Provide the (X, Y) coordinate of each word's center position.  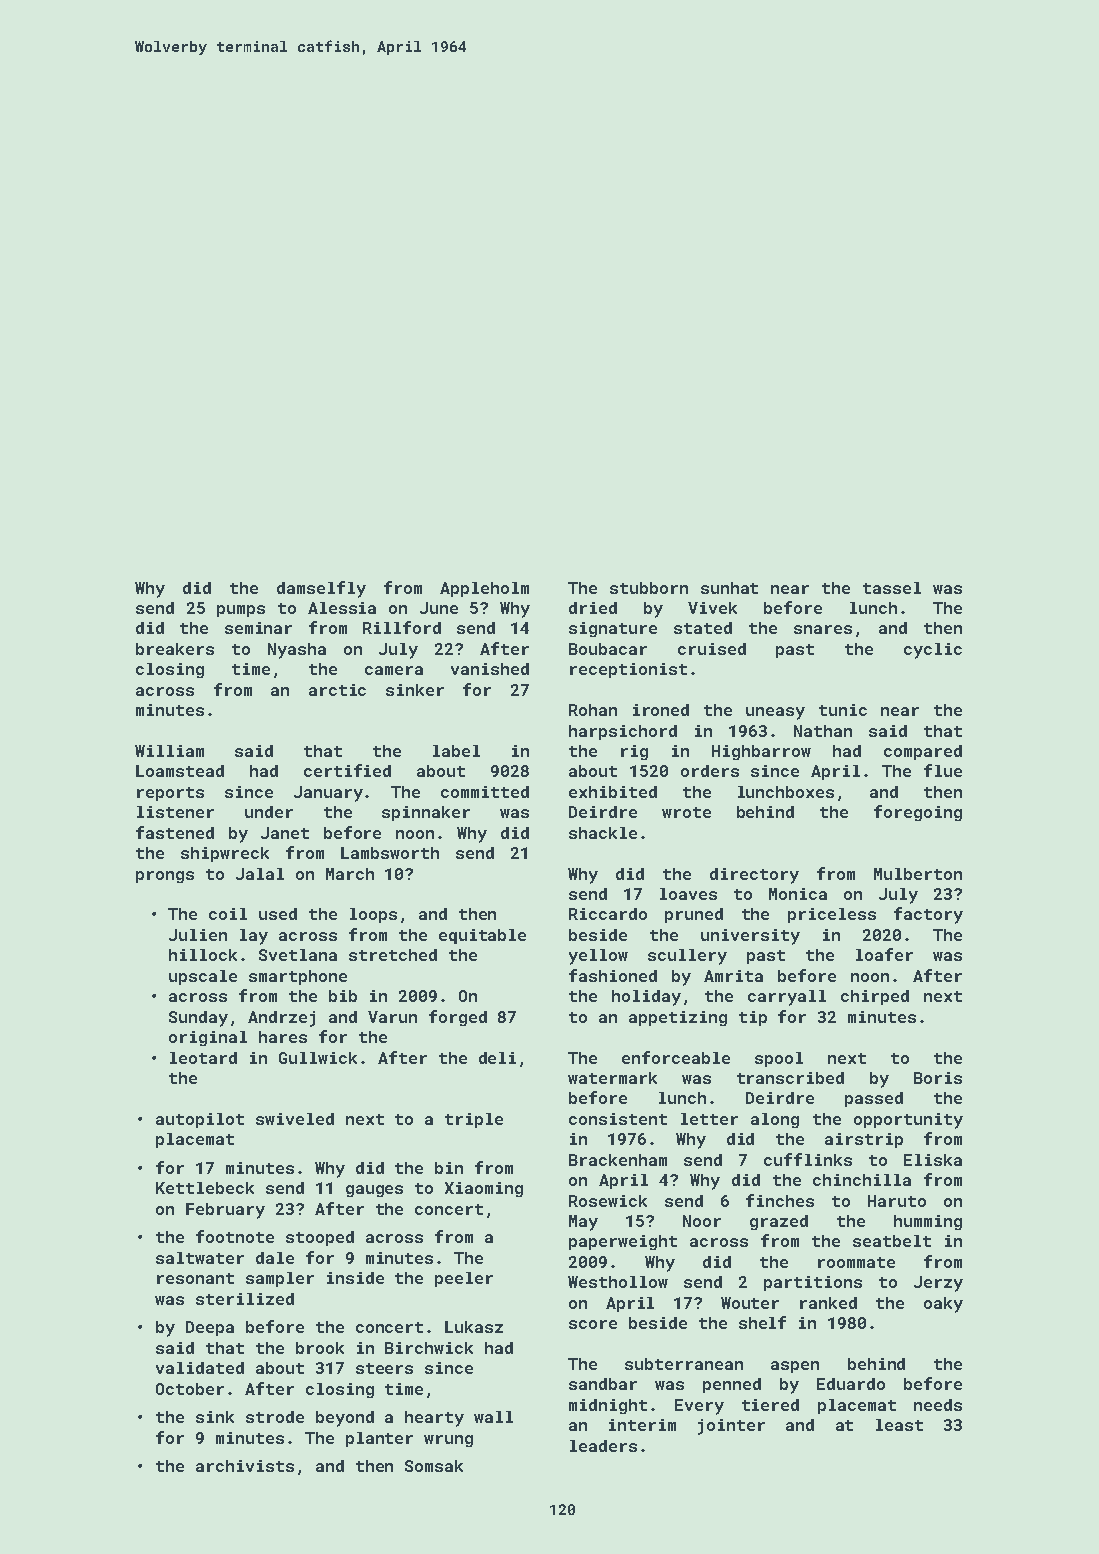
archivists (245, 1466)
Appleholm (484, 589)
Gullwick (318, 1058)
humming (928, 1222)
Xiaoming (484, 1189)
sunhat (729, 588)
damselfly (321, 589)
